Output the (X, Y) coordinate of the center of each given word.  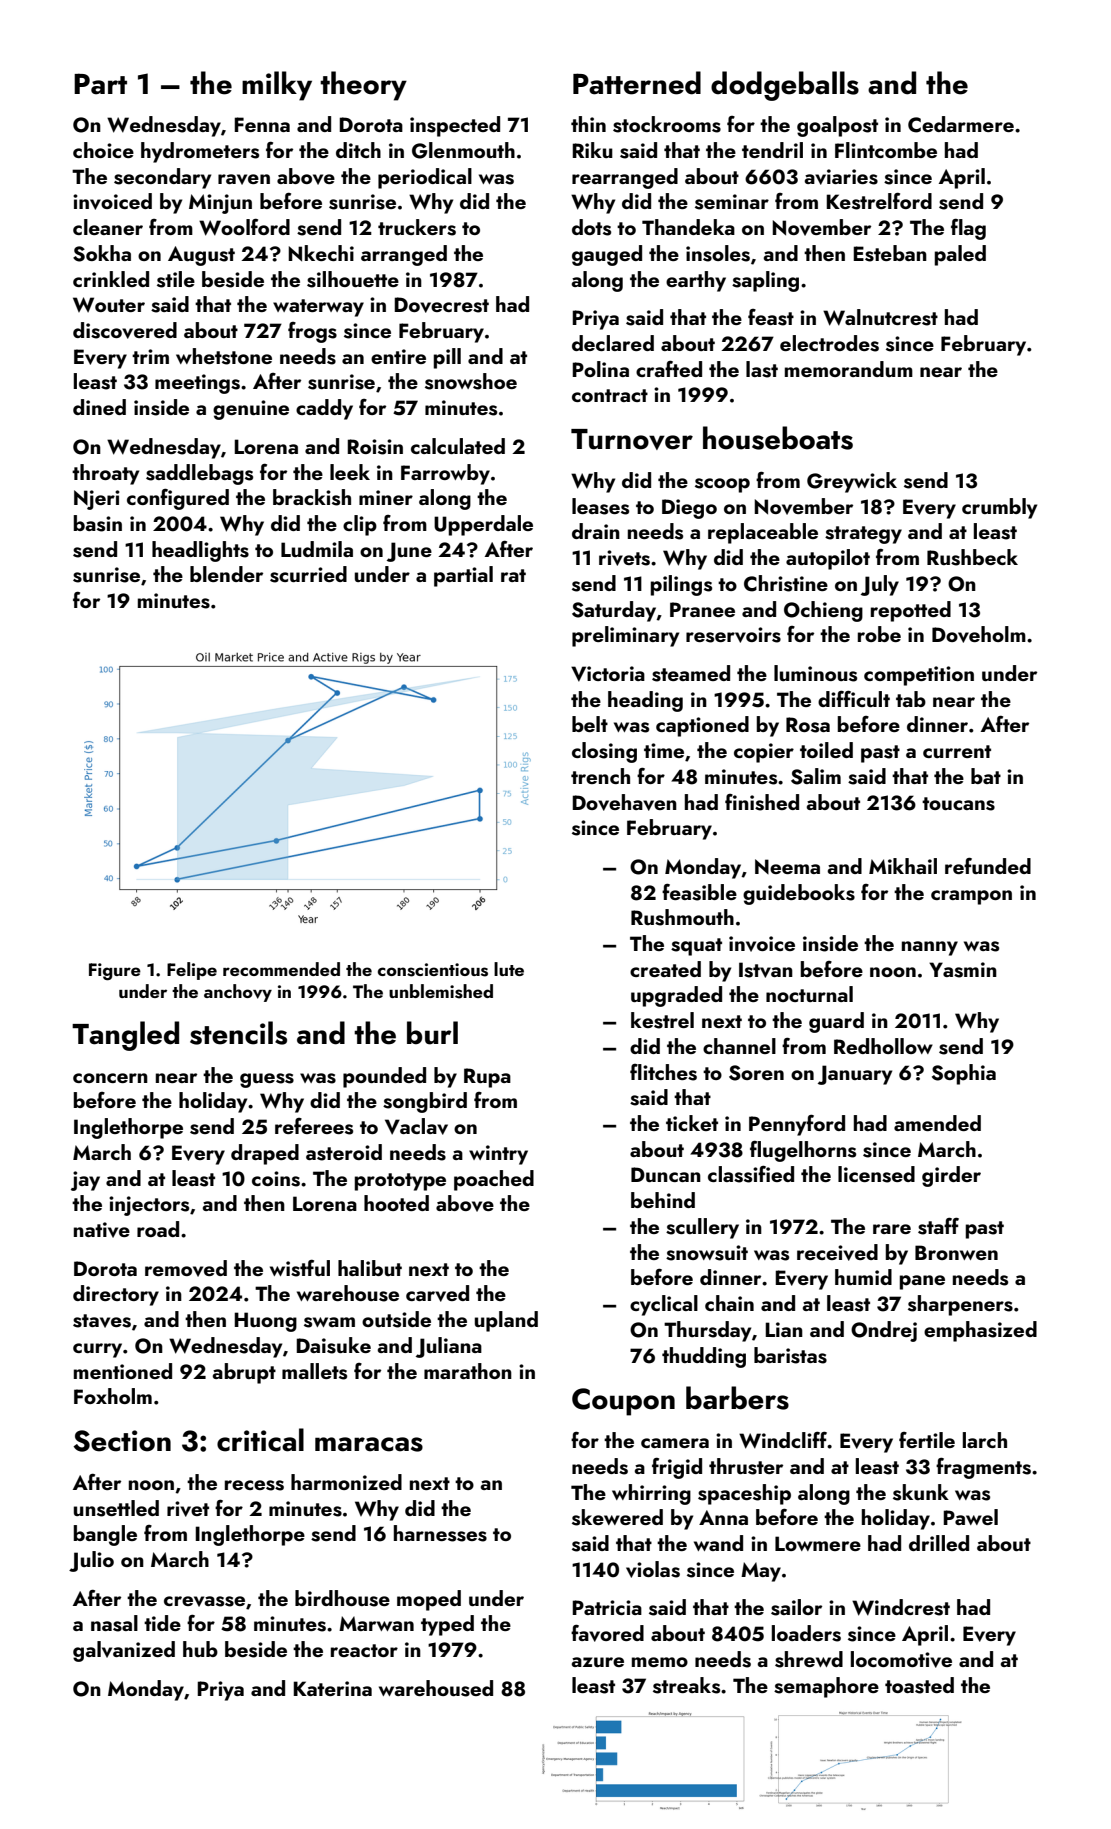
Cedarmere (961, 124)
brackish (312, 497)
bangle (105, 1535)
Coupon (623, 1402)
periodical (425, 178)
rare (892, 1229)
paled (960, 255)
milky (277, 86)
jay (85, 1181)
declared (613, 343)
